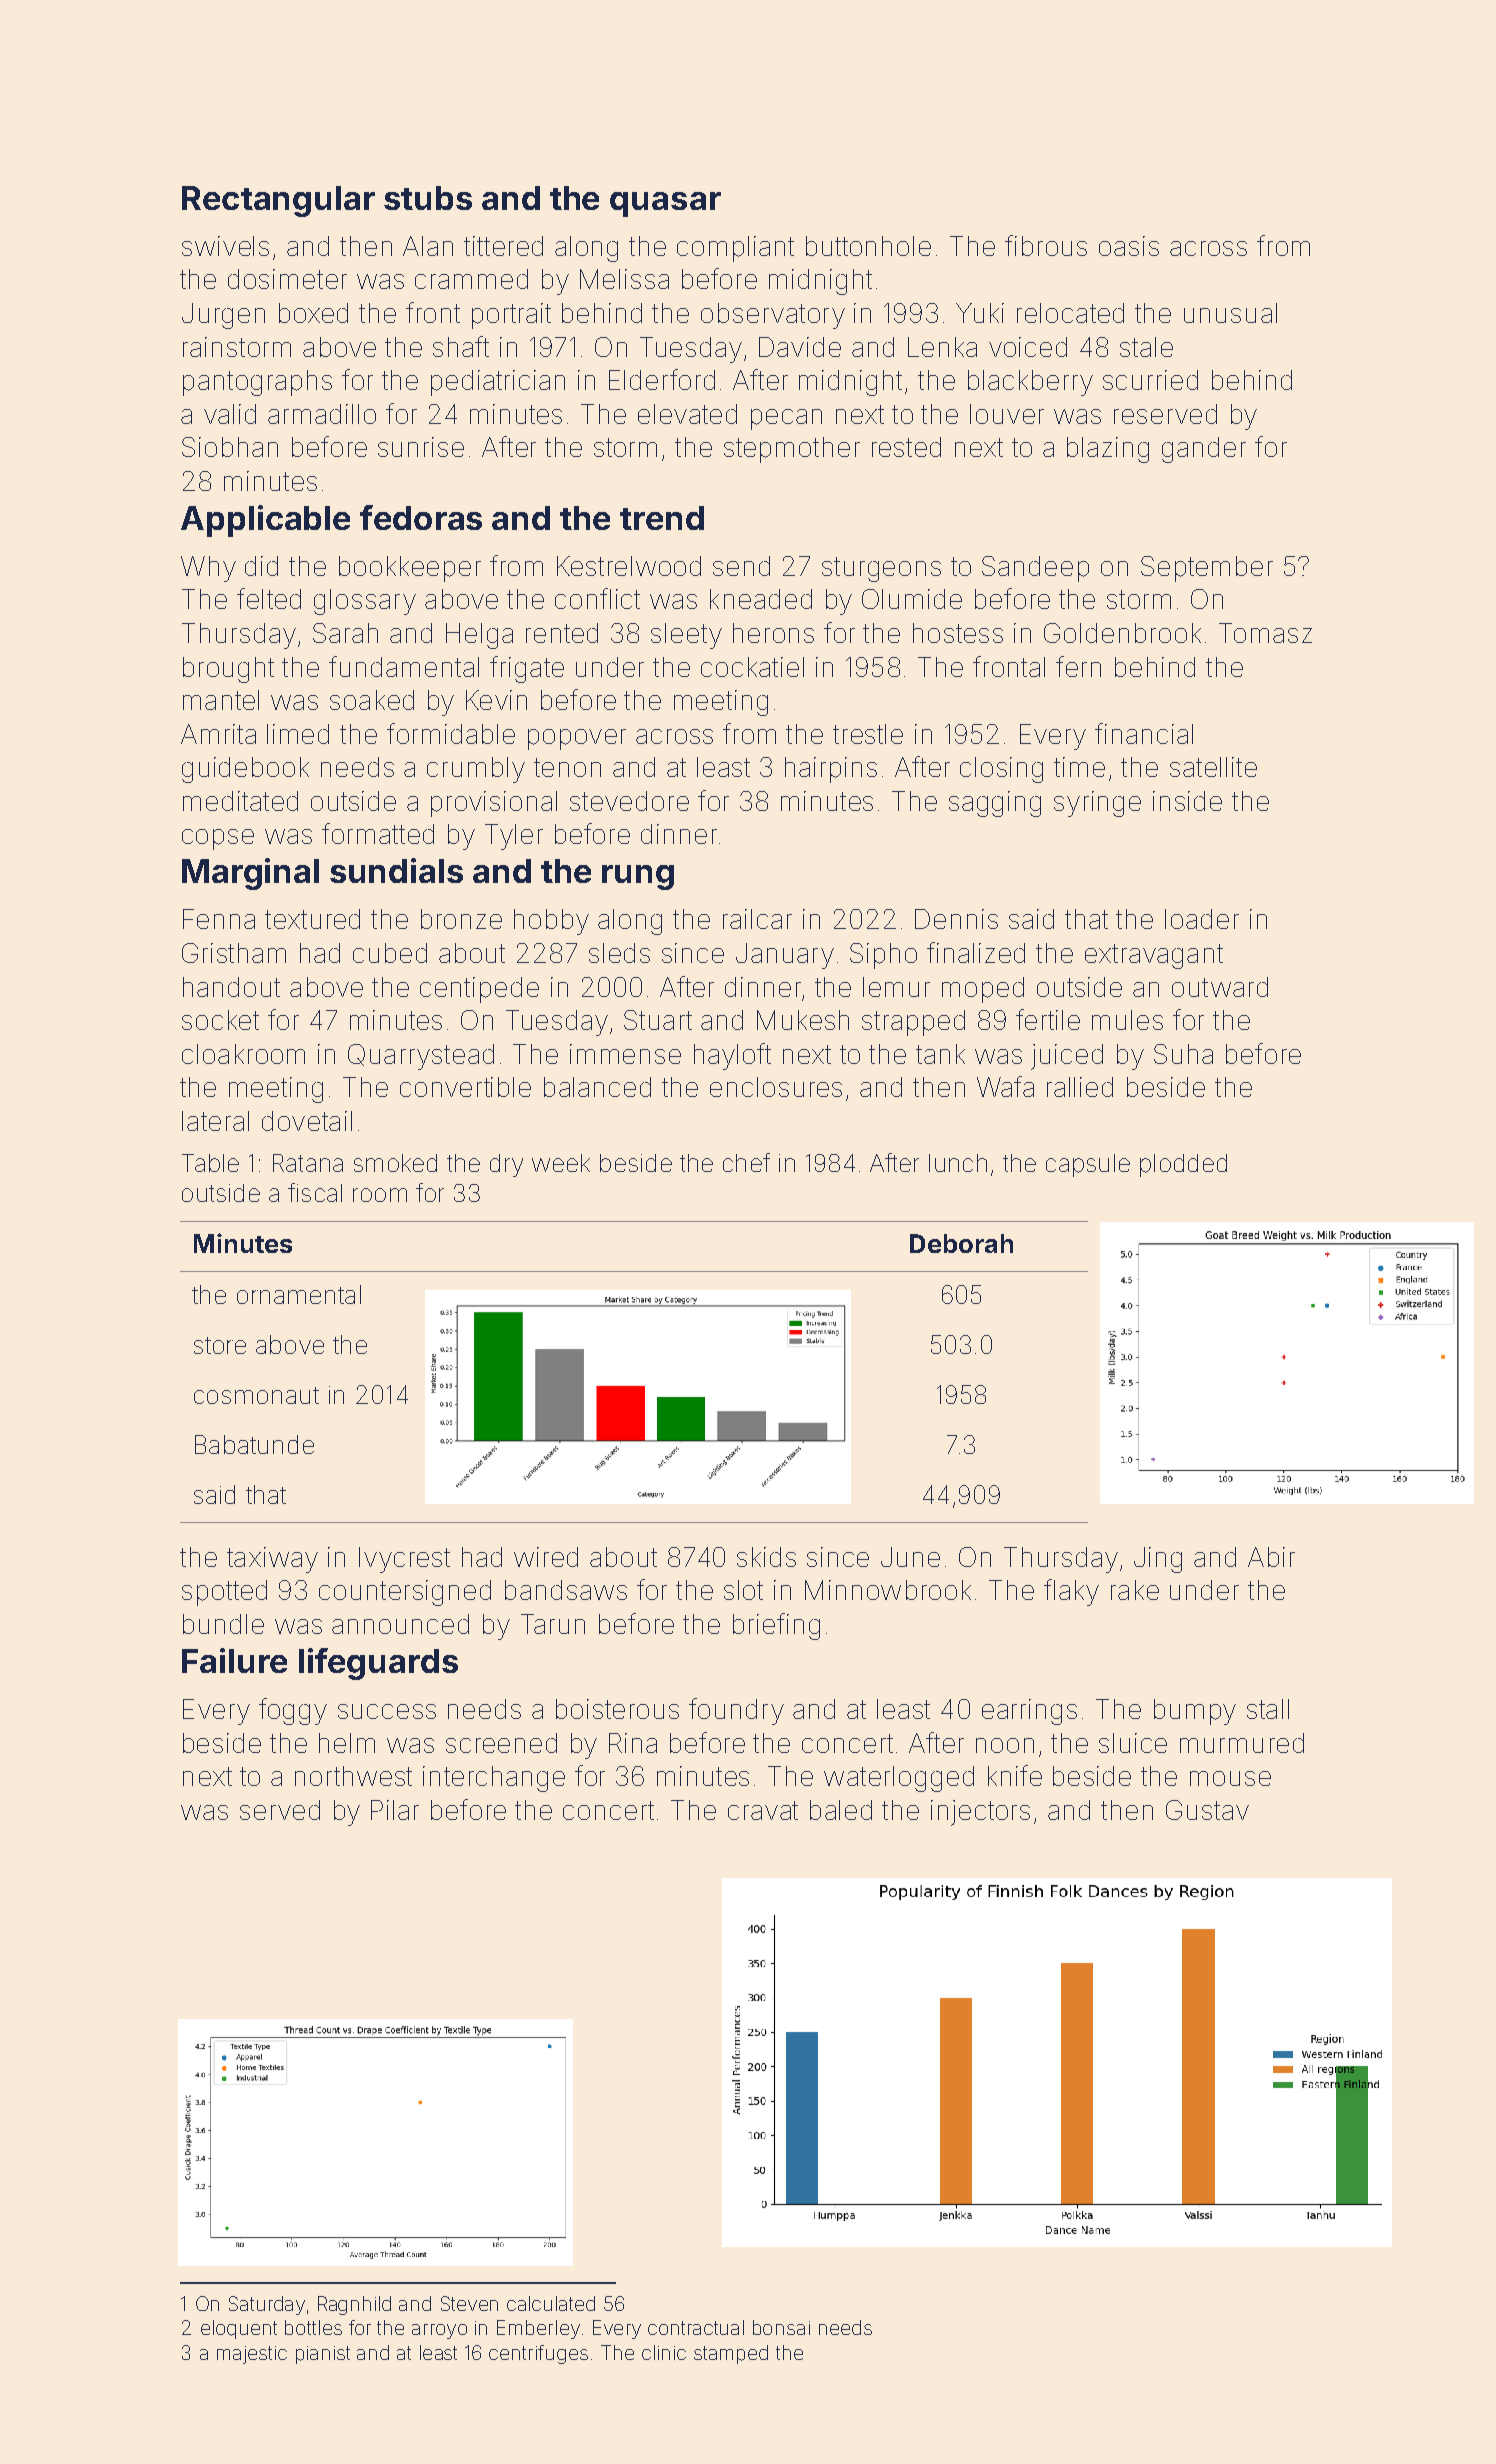 The image size is (1496, 2464). Describe the element at coordinates (312, 919) in the page. I see `textured` at that location.
